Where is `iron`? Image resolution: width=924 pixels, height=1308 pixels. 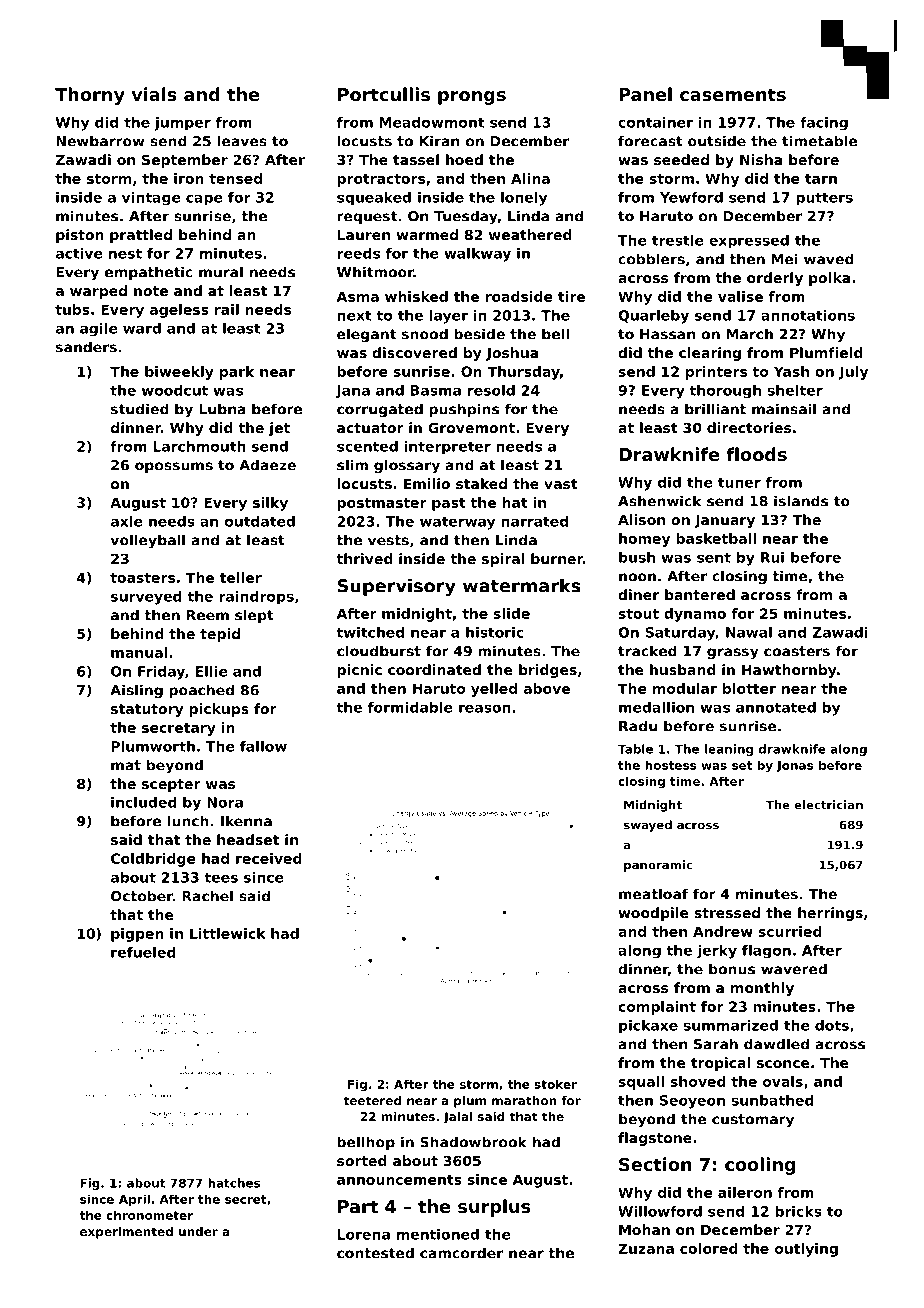 iron is located at coordinates (189, 178).
